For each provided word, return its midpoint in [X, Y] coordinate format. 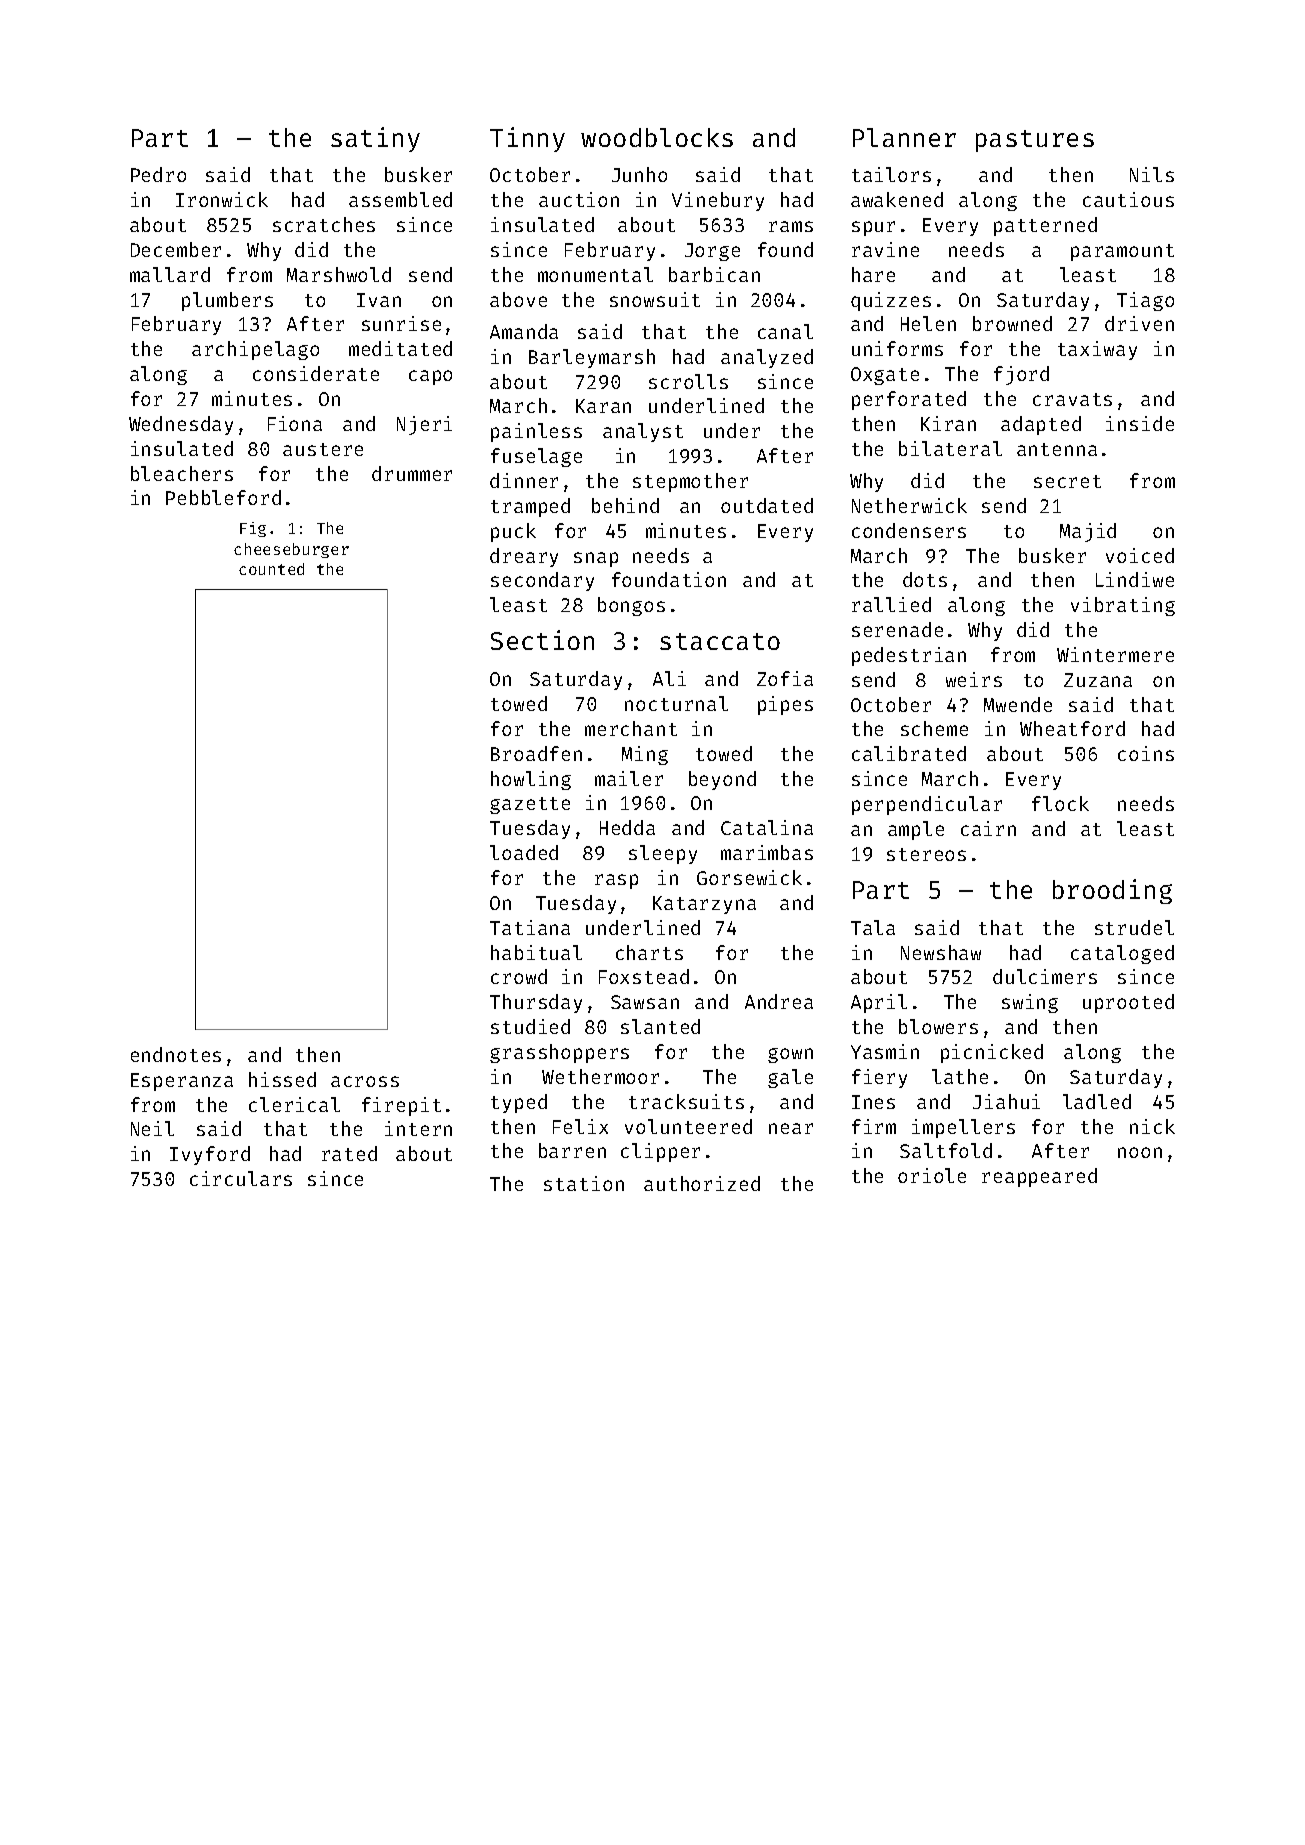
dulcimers [1045, 976]
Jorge [712, 252]
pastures [1035, 141]
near [791, 1128]
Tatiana [530, 927]
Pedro [158, 174]
